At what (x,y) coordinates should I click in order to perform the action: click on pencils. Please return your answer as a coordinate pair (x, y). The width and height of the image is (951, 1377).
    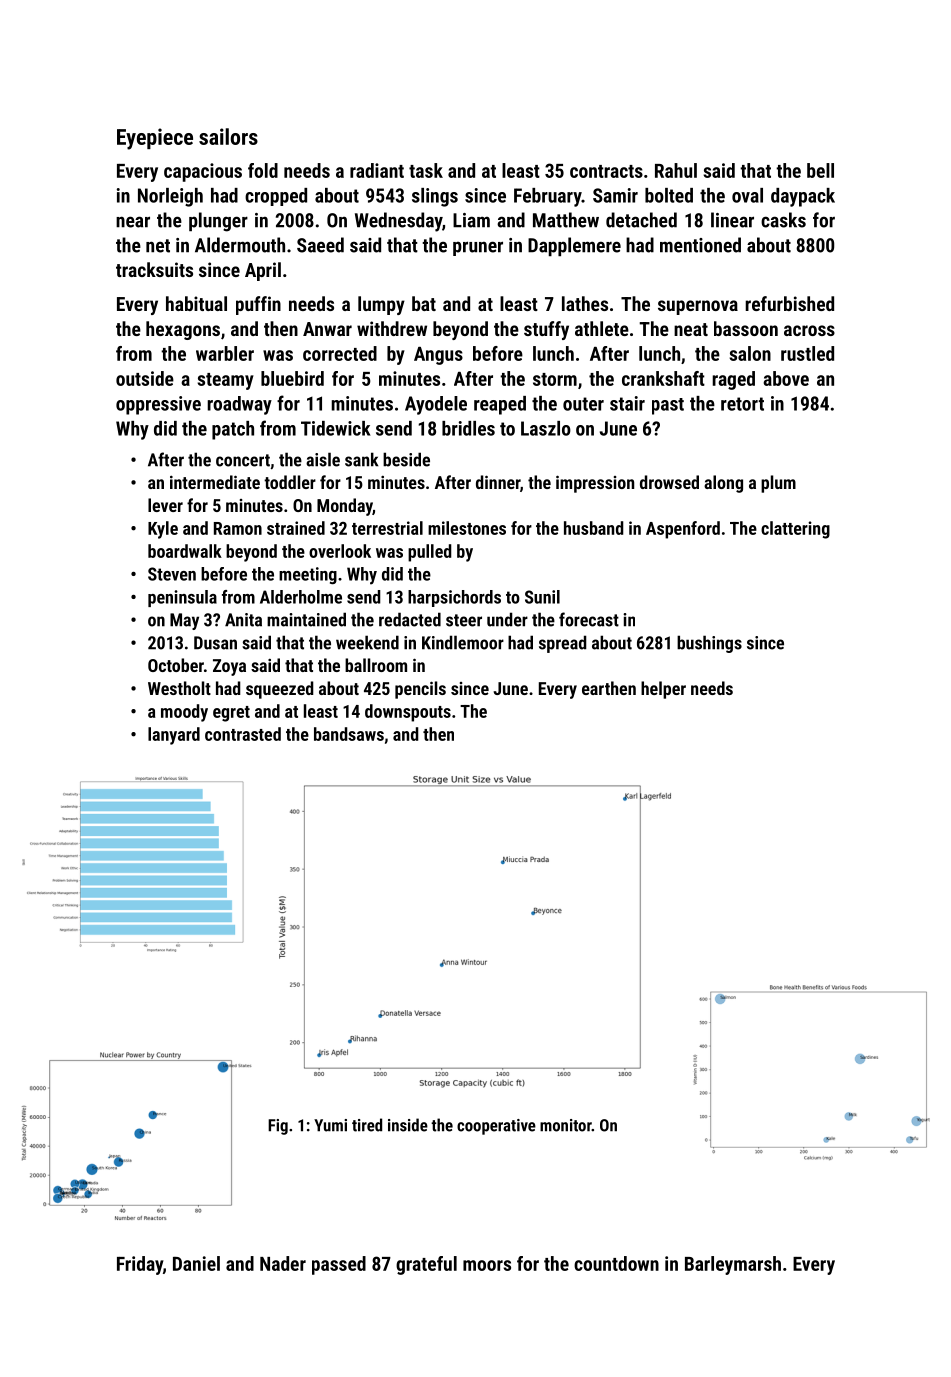
    Looking at the image, I should click on (420, 690).
